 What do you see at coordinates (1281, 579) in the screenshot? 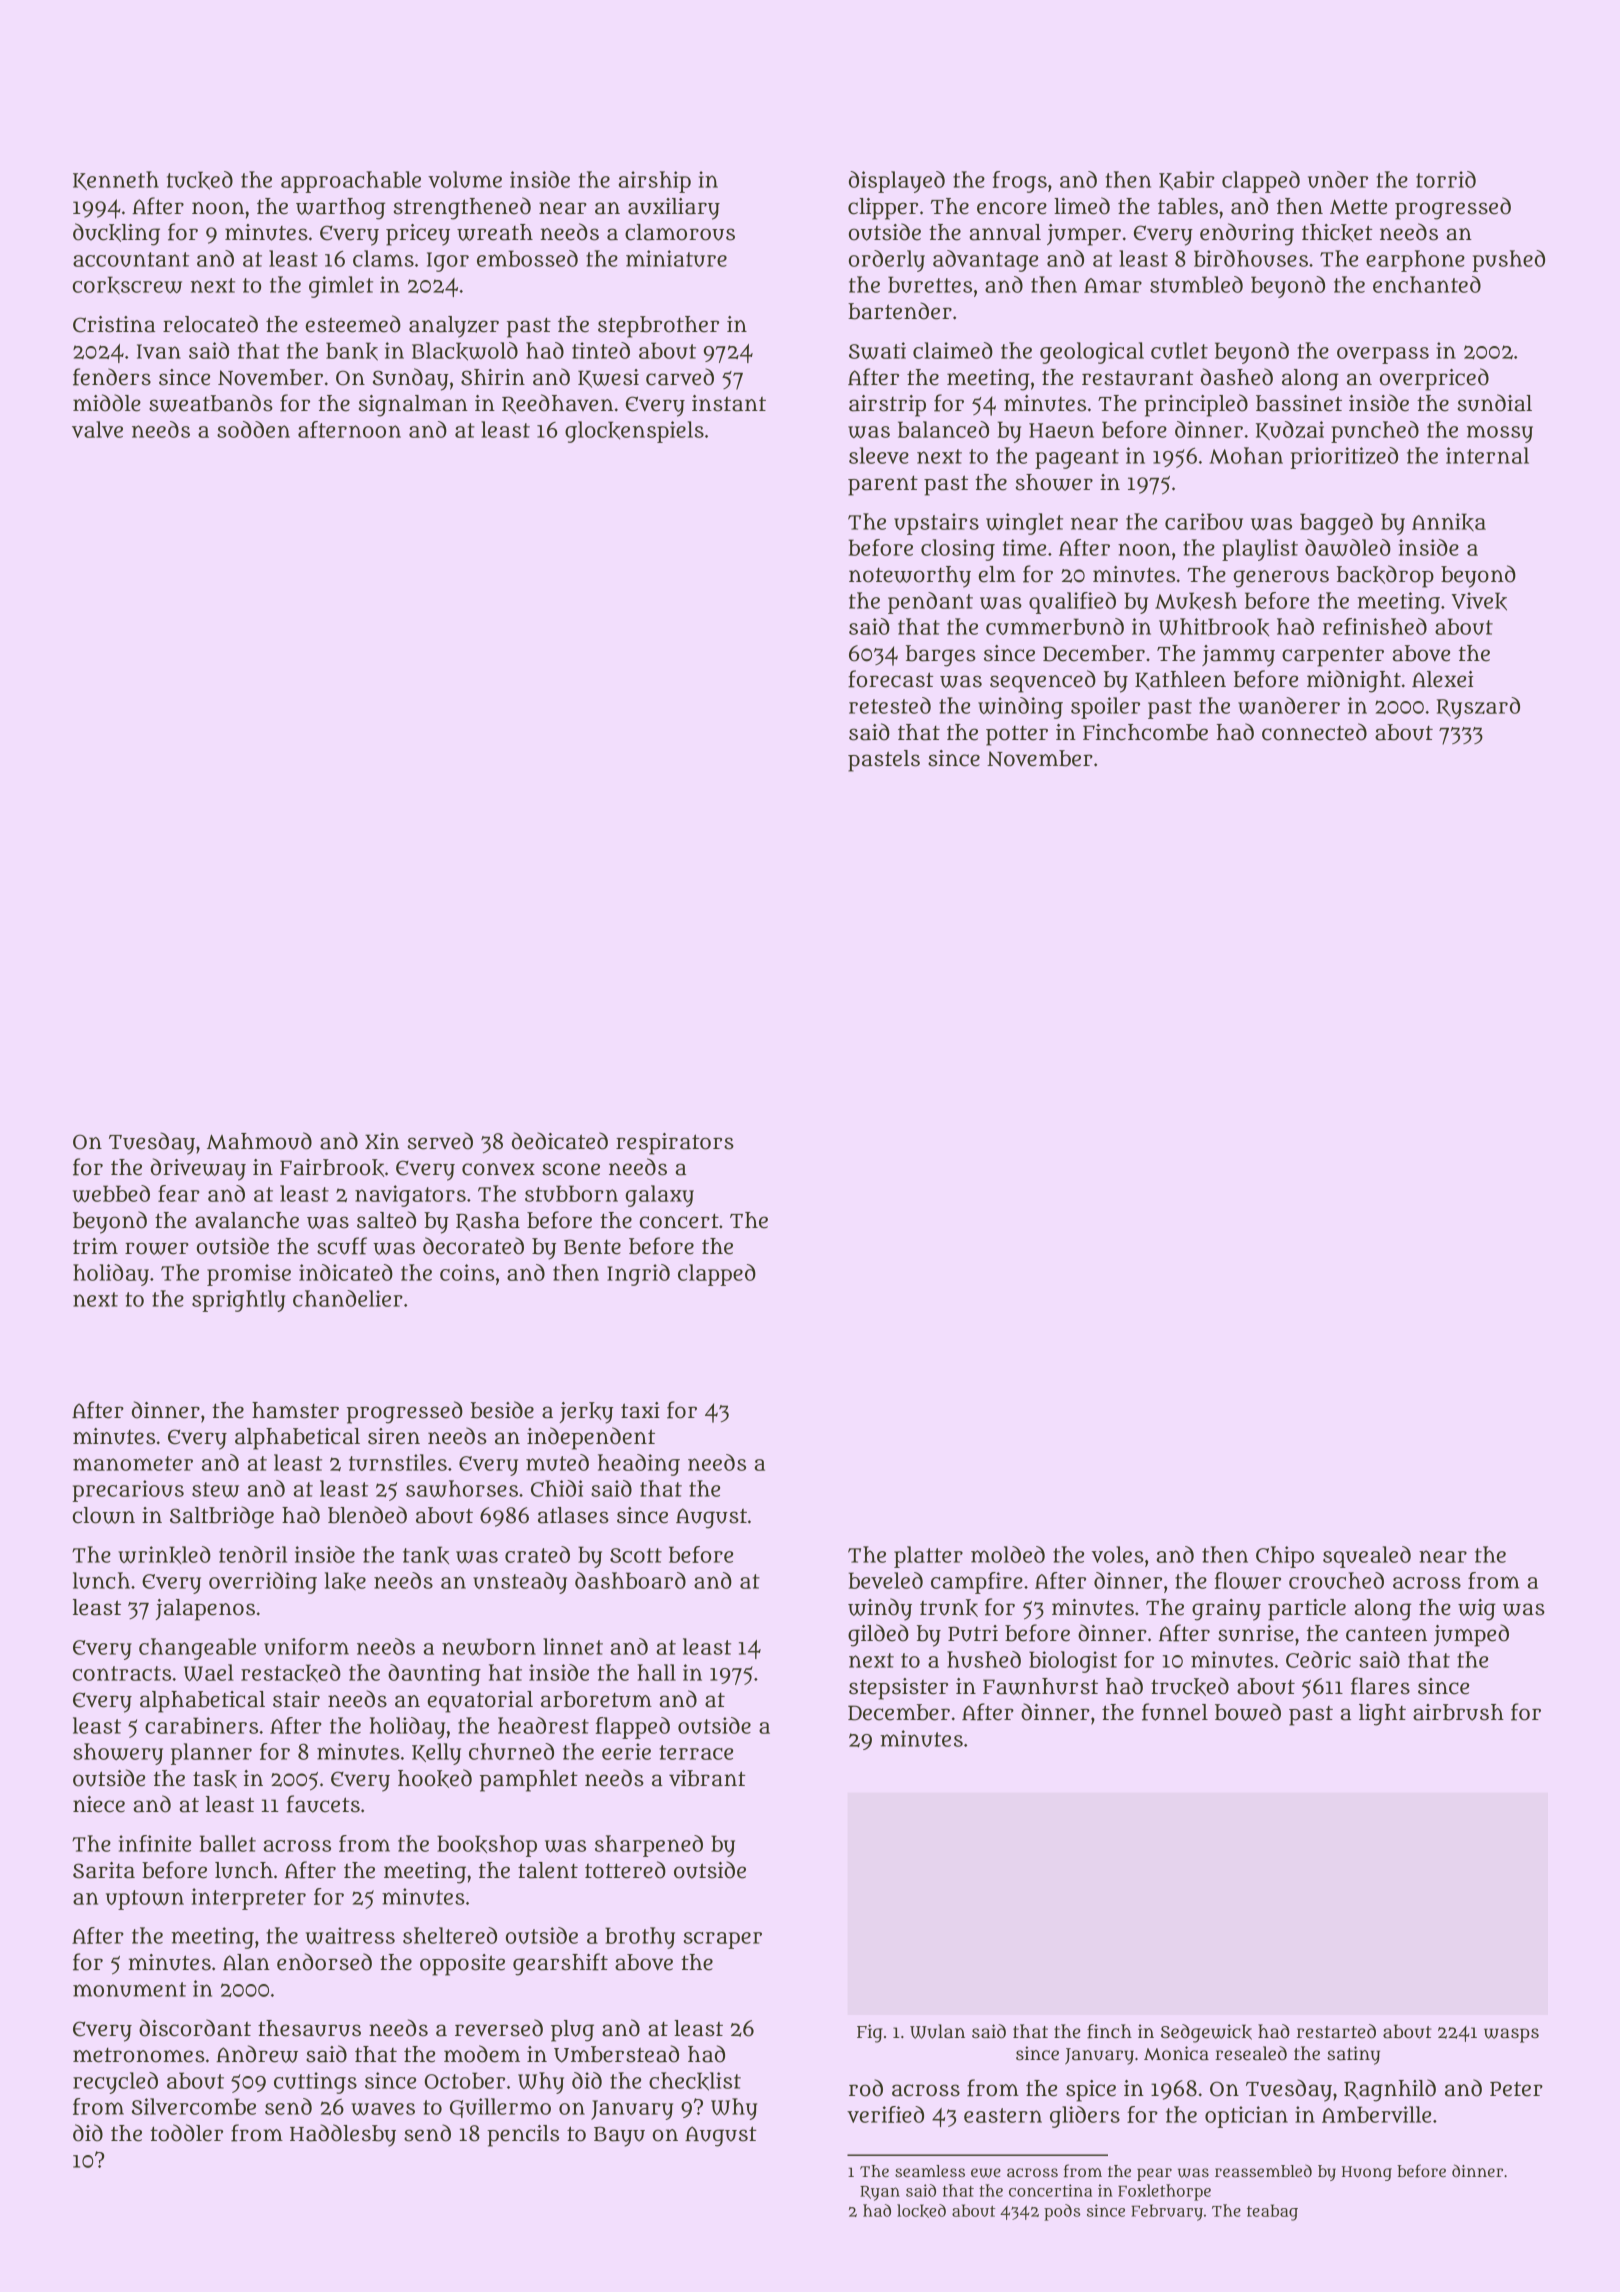
I see `generous` at bounding box center [1281, 579].
